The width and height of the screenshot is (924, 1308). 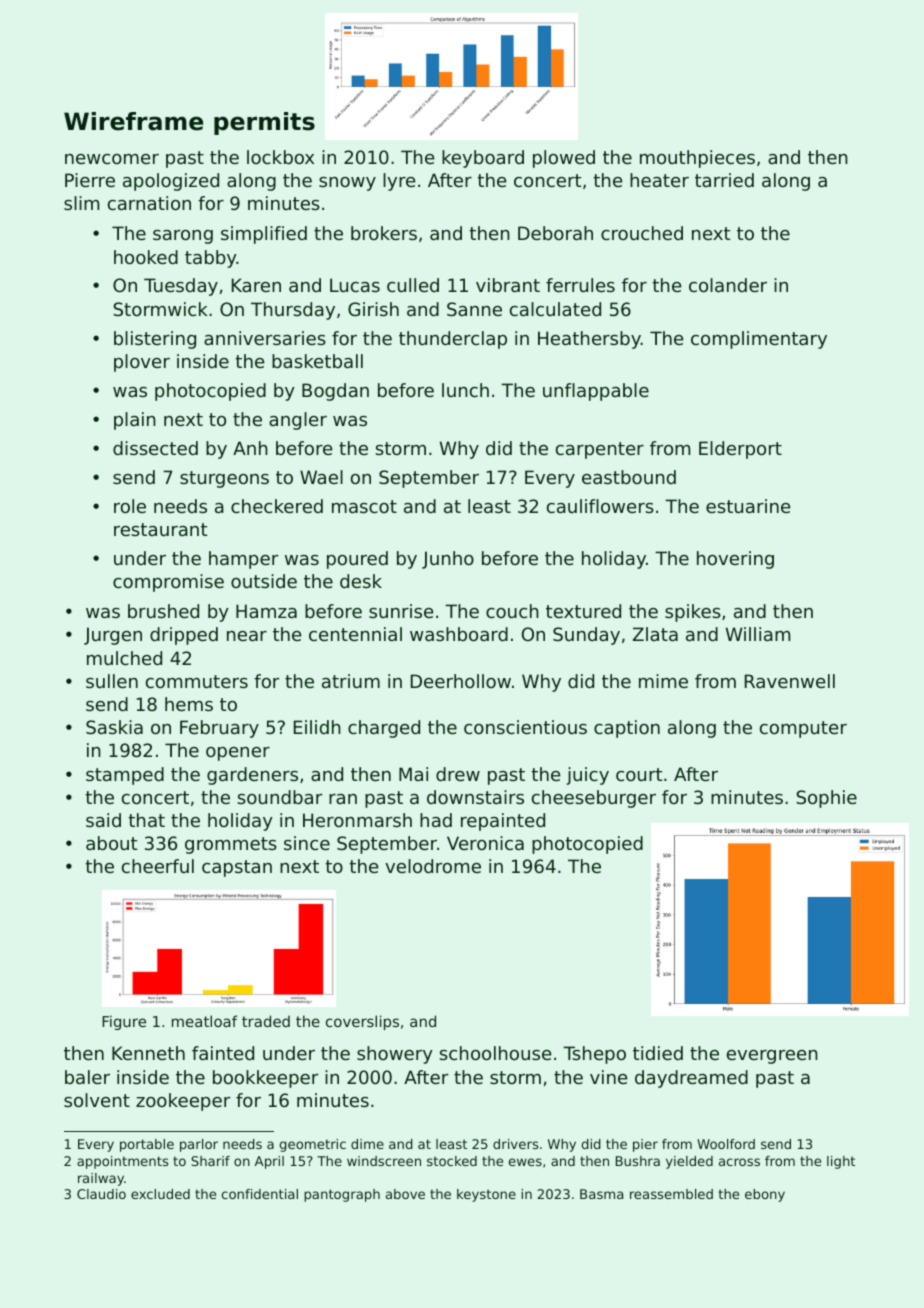 What do you see at coordinates (765, 1195) in the screenshot?
I see `ebony` at bounding box center [765, 1195].
